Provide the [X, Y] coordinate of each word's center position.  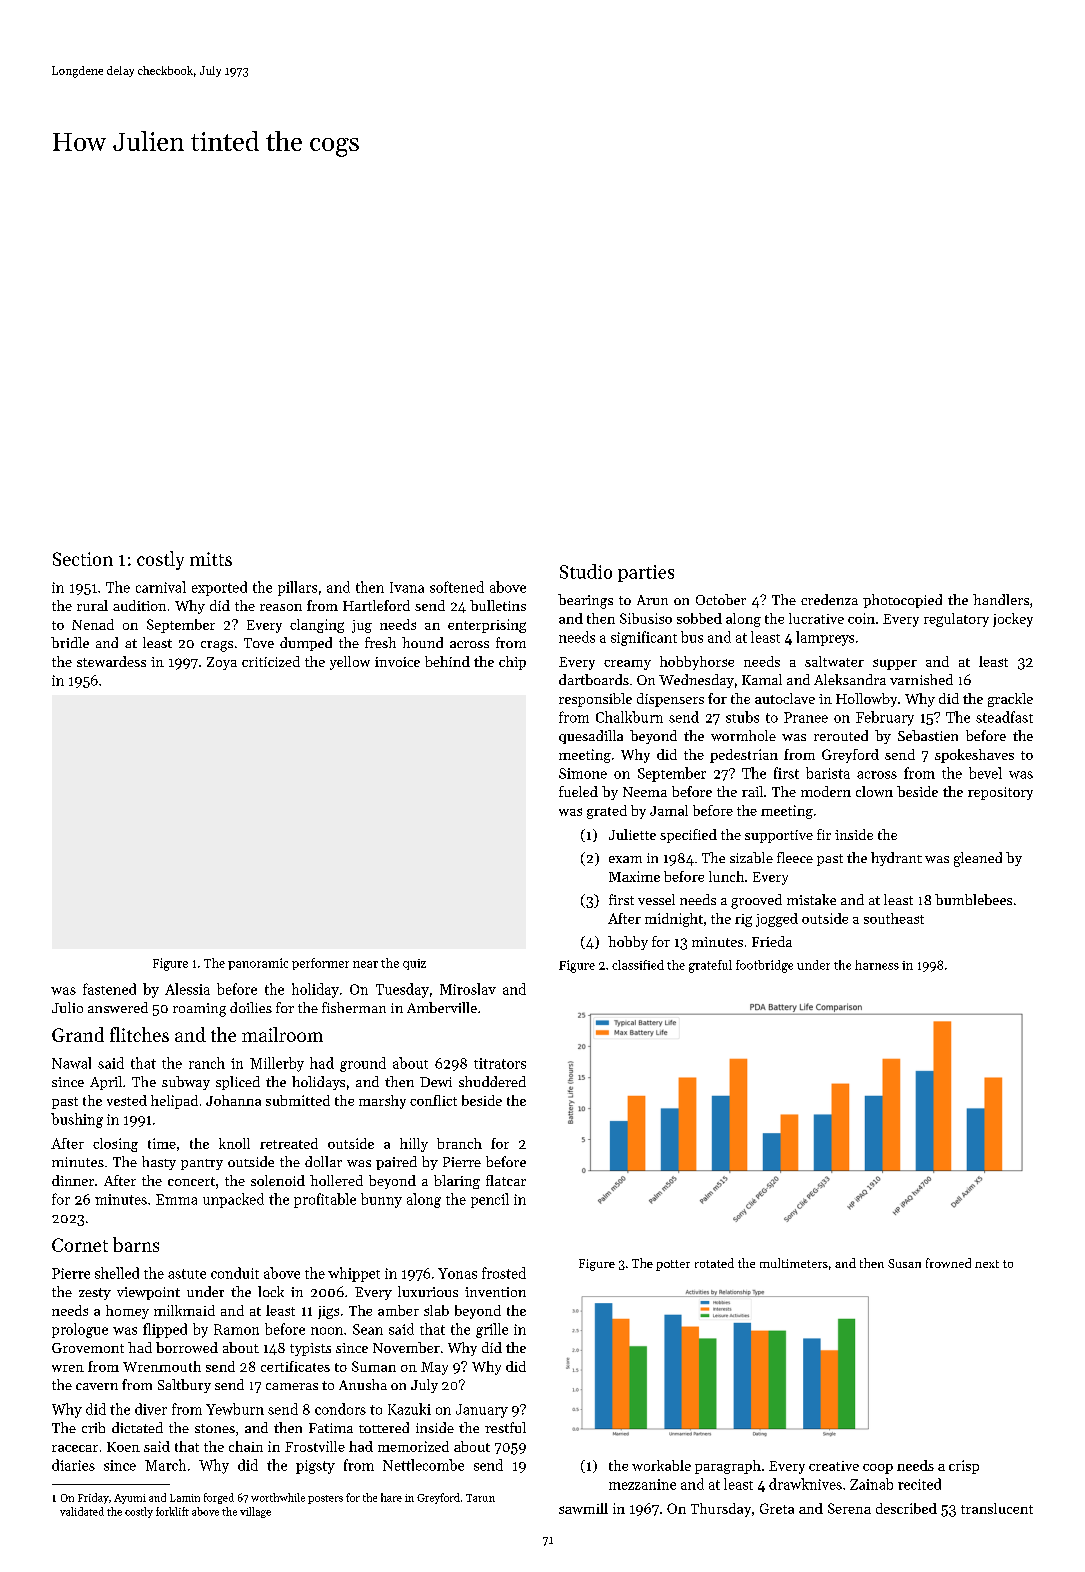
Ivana [407, 587]
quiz [414, 964]
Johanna [233, 1100]
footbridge [764, 966]
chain [246, 1446]
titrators [500, 1063]
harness [877, 965]
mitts [211, 559]
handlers [1001, 599]
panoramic [258, 964]
